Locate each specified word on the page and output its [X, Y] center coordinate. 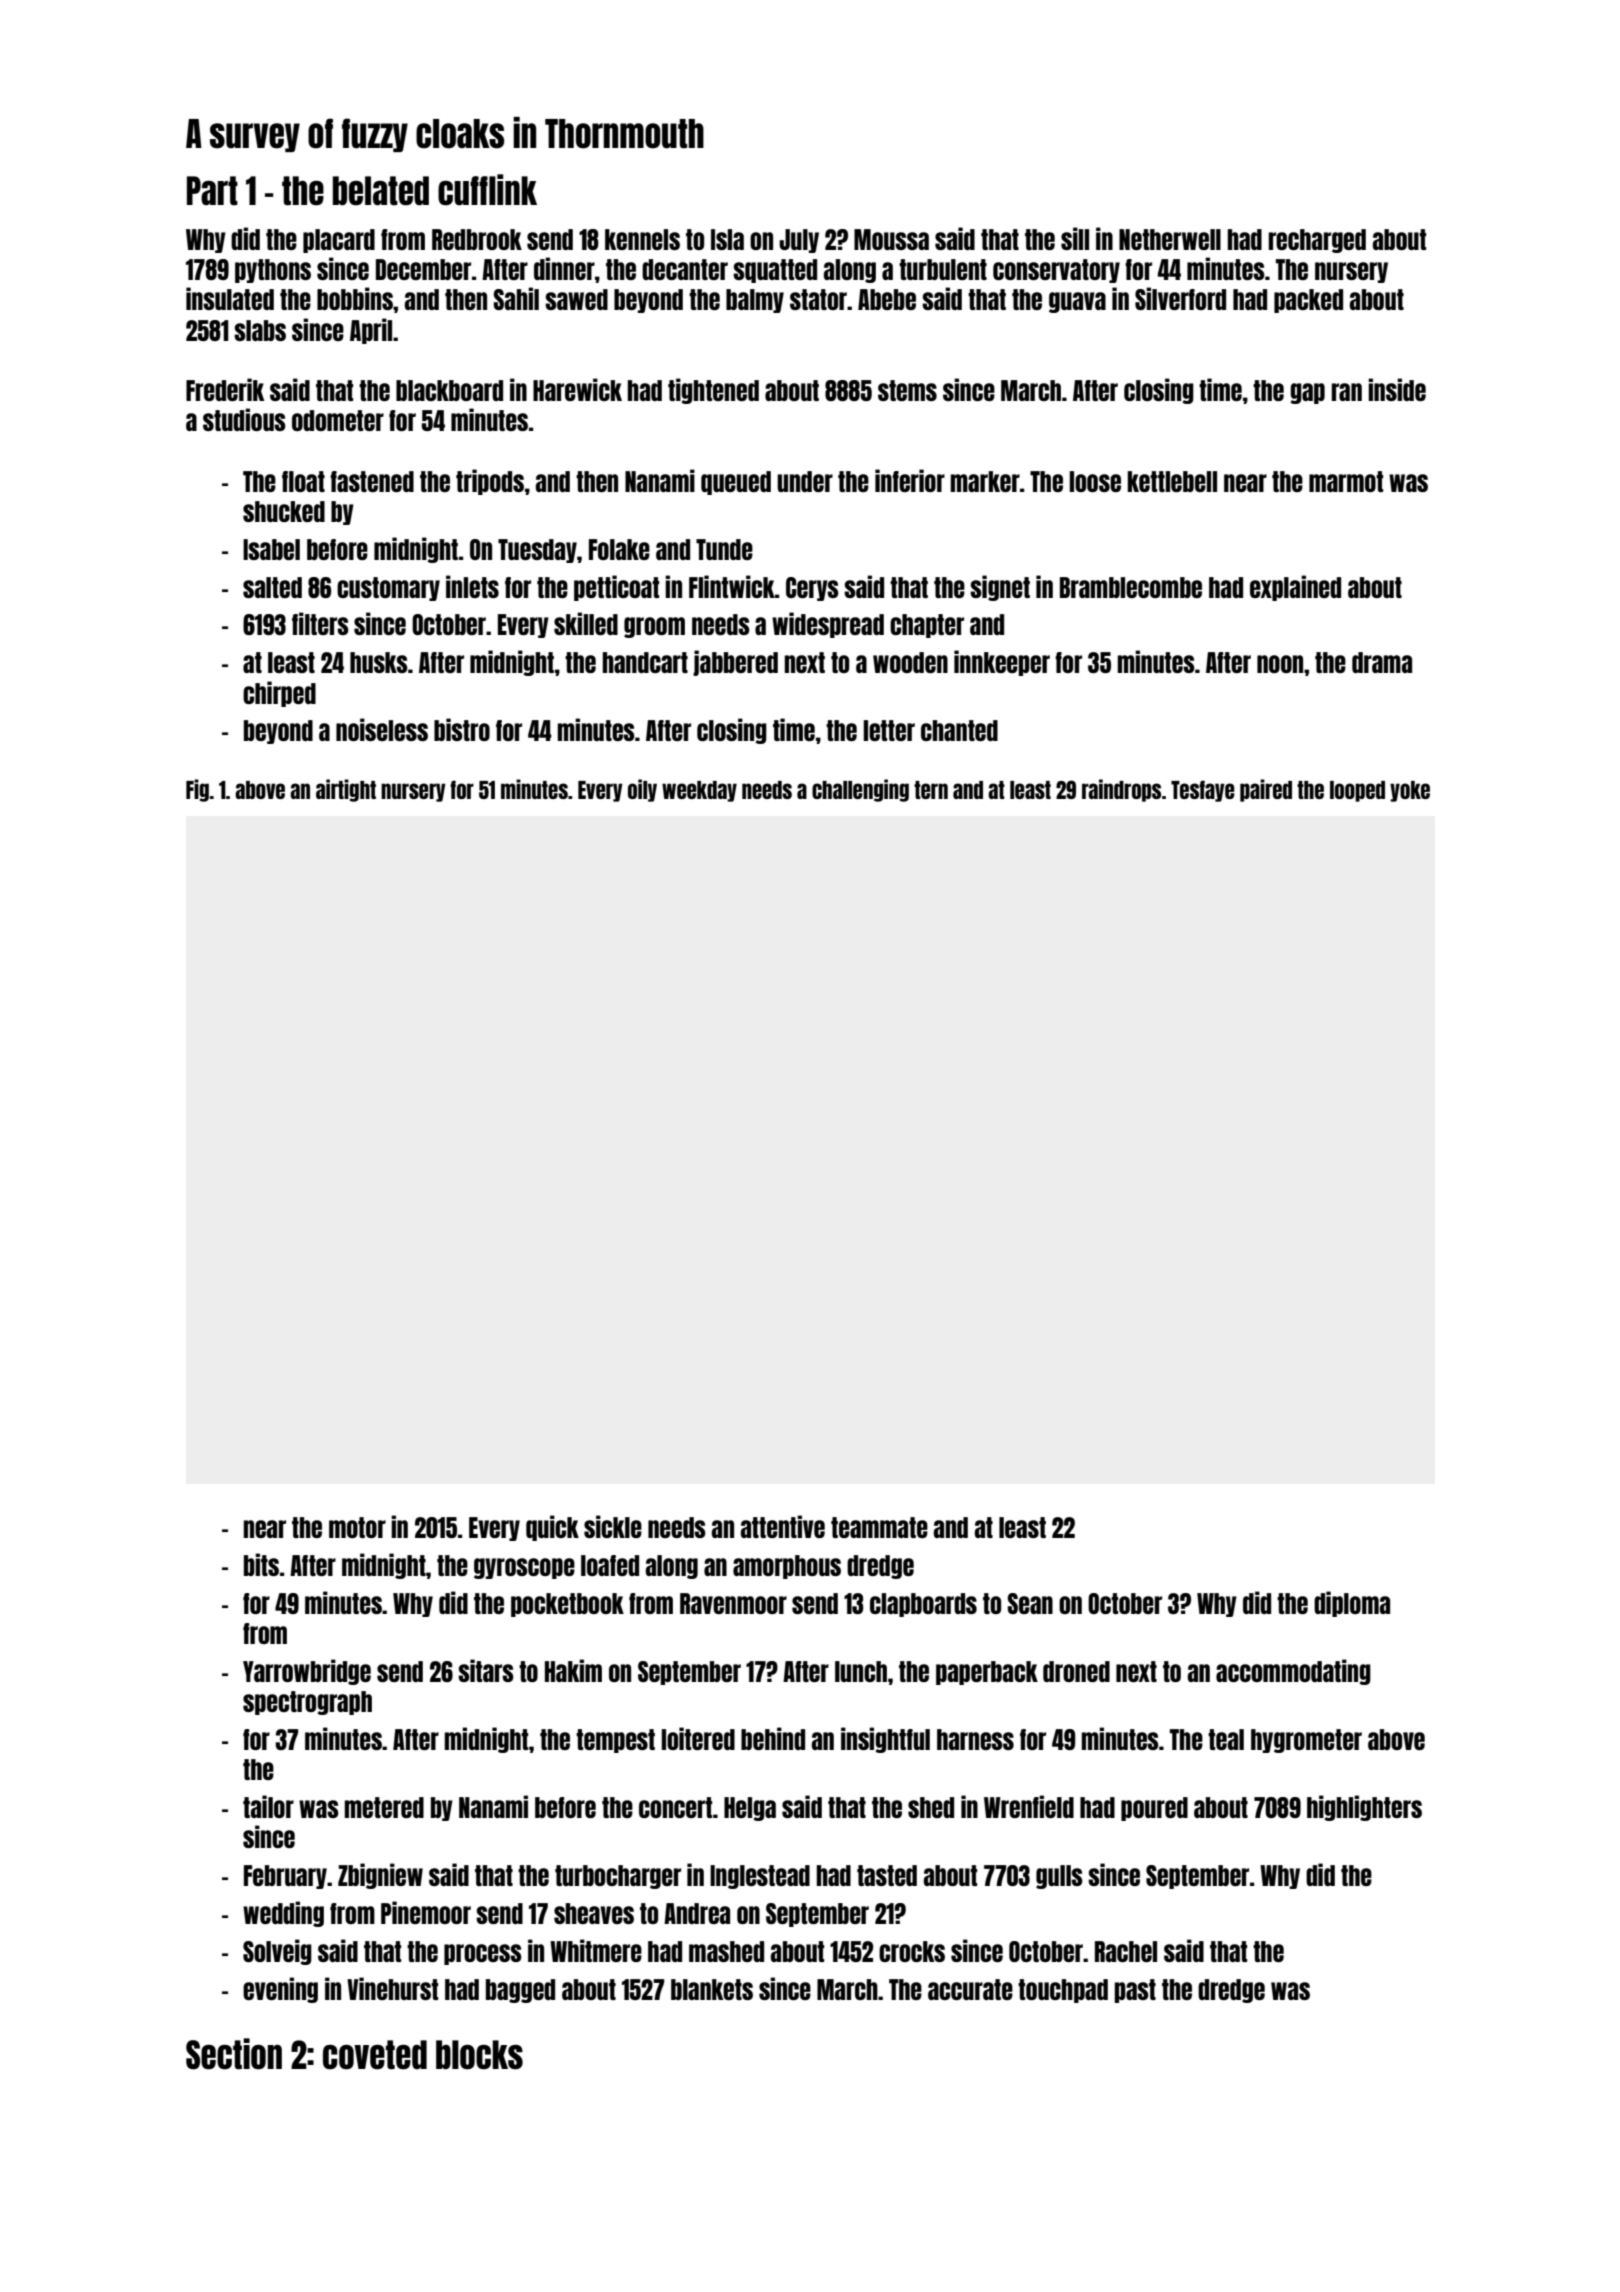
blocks [479, 2055]
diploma [1352, 1604]
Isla [727, 239]
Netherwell [1170, 239]
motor [357, 1527]
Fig [197, 790]
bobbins [355, 298]
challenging [860, 790]
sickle [613, 1526]
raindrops [1121, 790]
